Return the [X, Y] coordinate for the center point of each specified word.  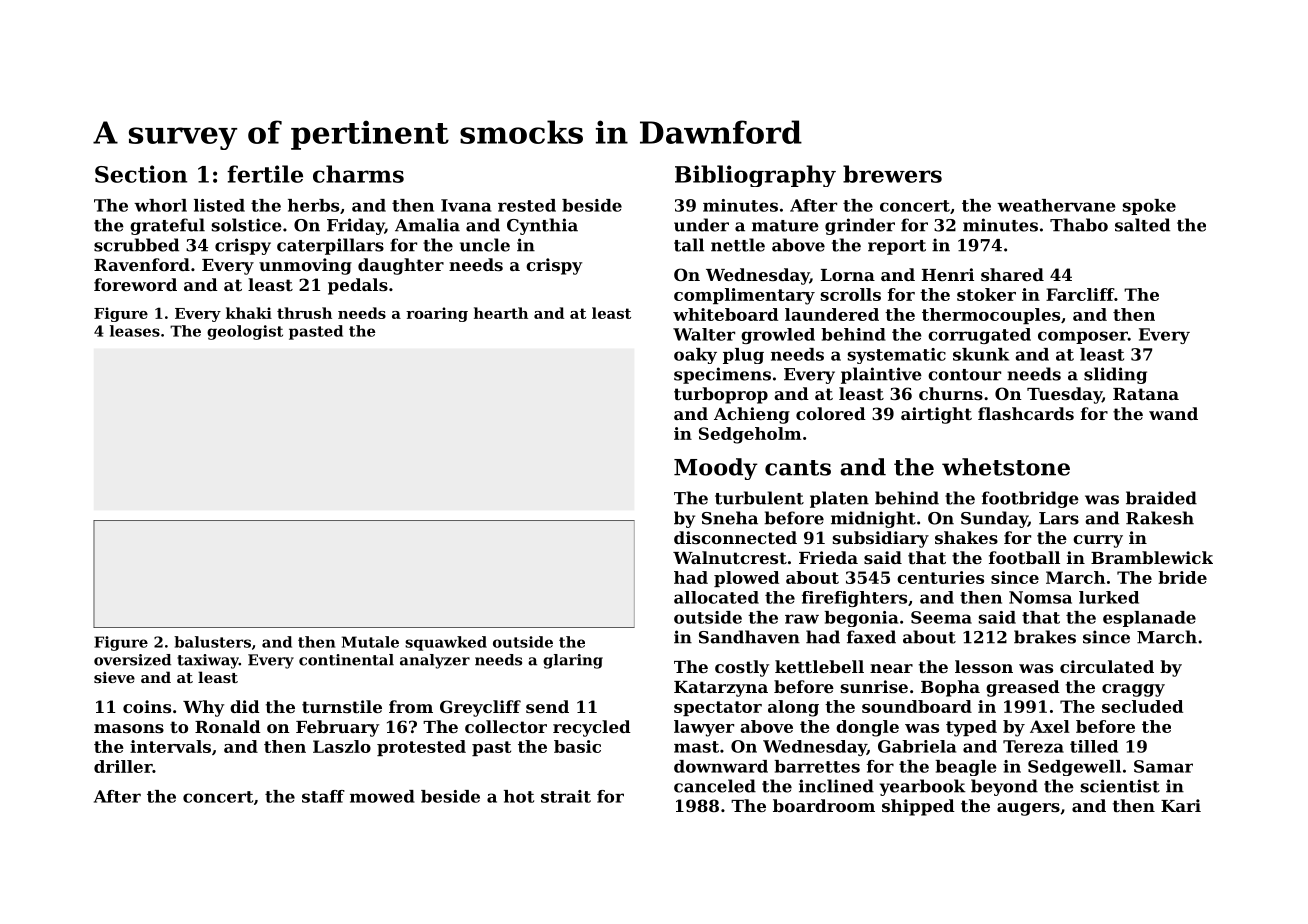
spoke [1149, 207]
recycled [592, 728]
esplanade [1149, 619]
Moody [716, 469]
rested [527, 205]
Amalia [427, 225]
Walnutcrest [730, 557]
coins [147, 706]
